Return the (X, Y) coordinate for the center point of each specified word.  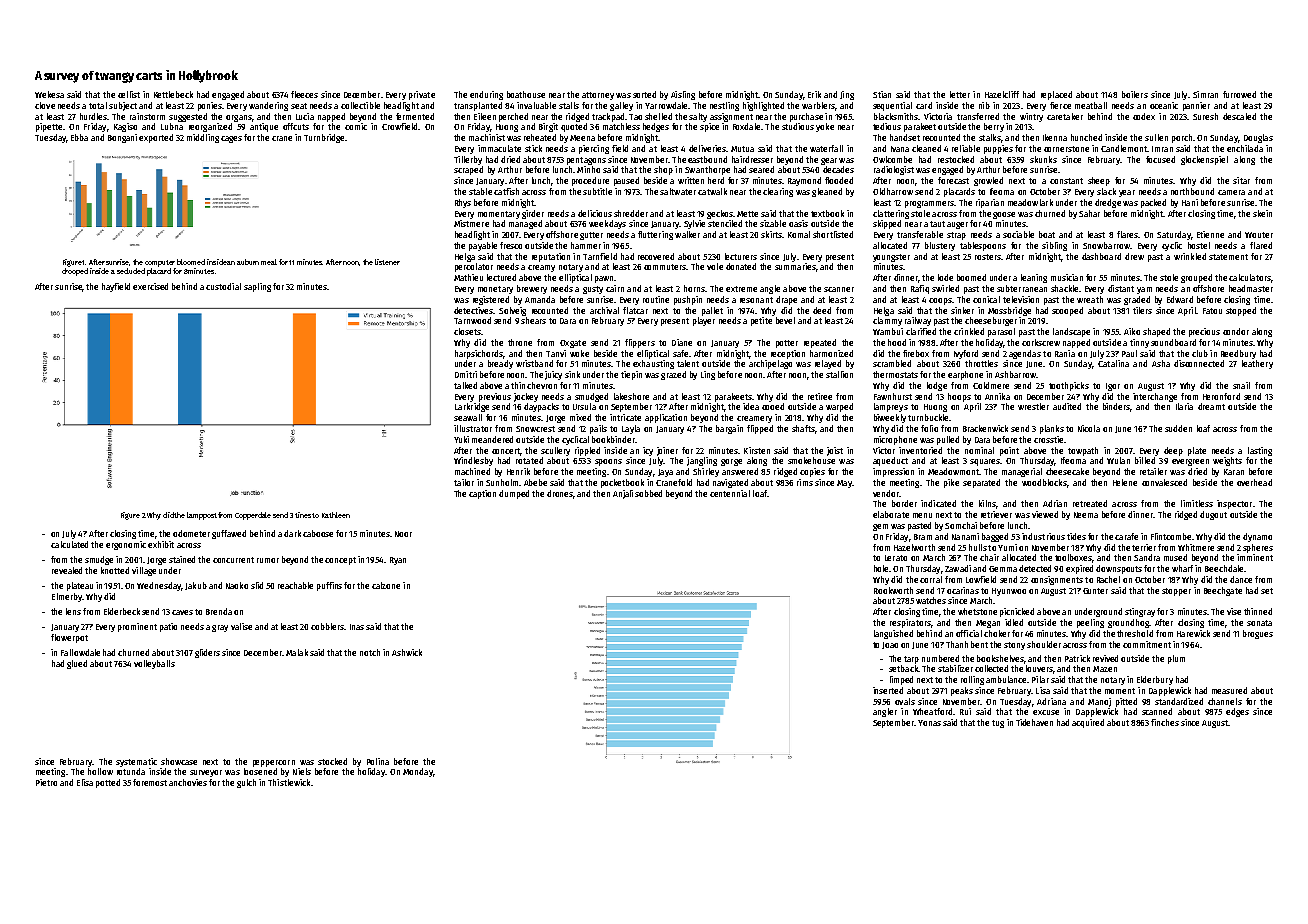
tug (998, 724)
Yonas (929, 723)
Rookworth (893, 590)
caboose (318, 533)
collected (991, 668)
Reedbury (1238, 354)
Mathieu (468, 277)
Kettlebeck (173, 94)
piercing (594, 149)
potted (108, 783)
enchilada (1245, 148)
